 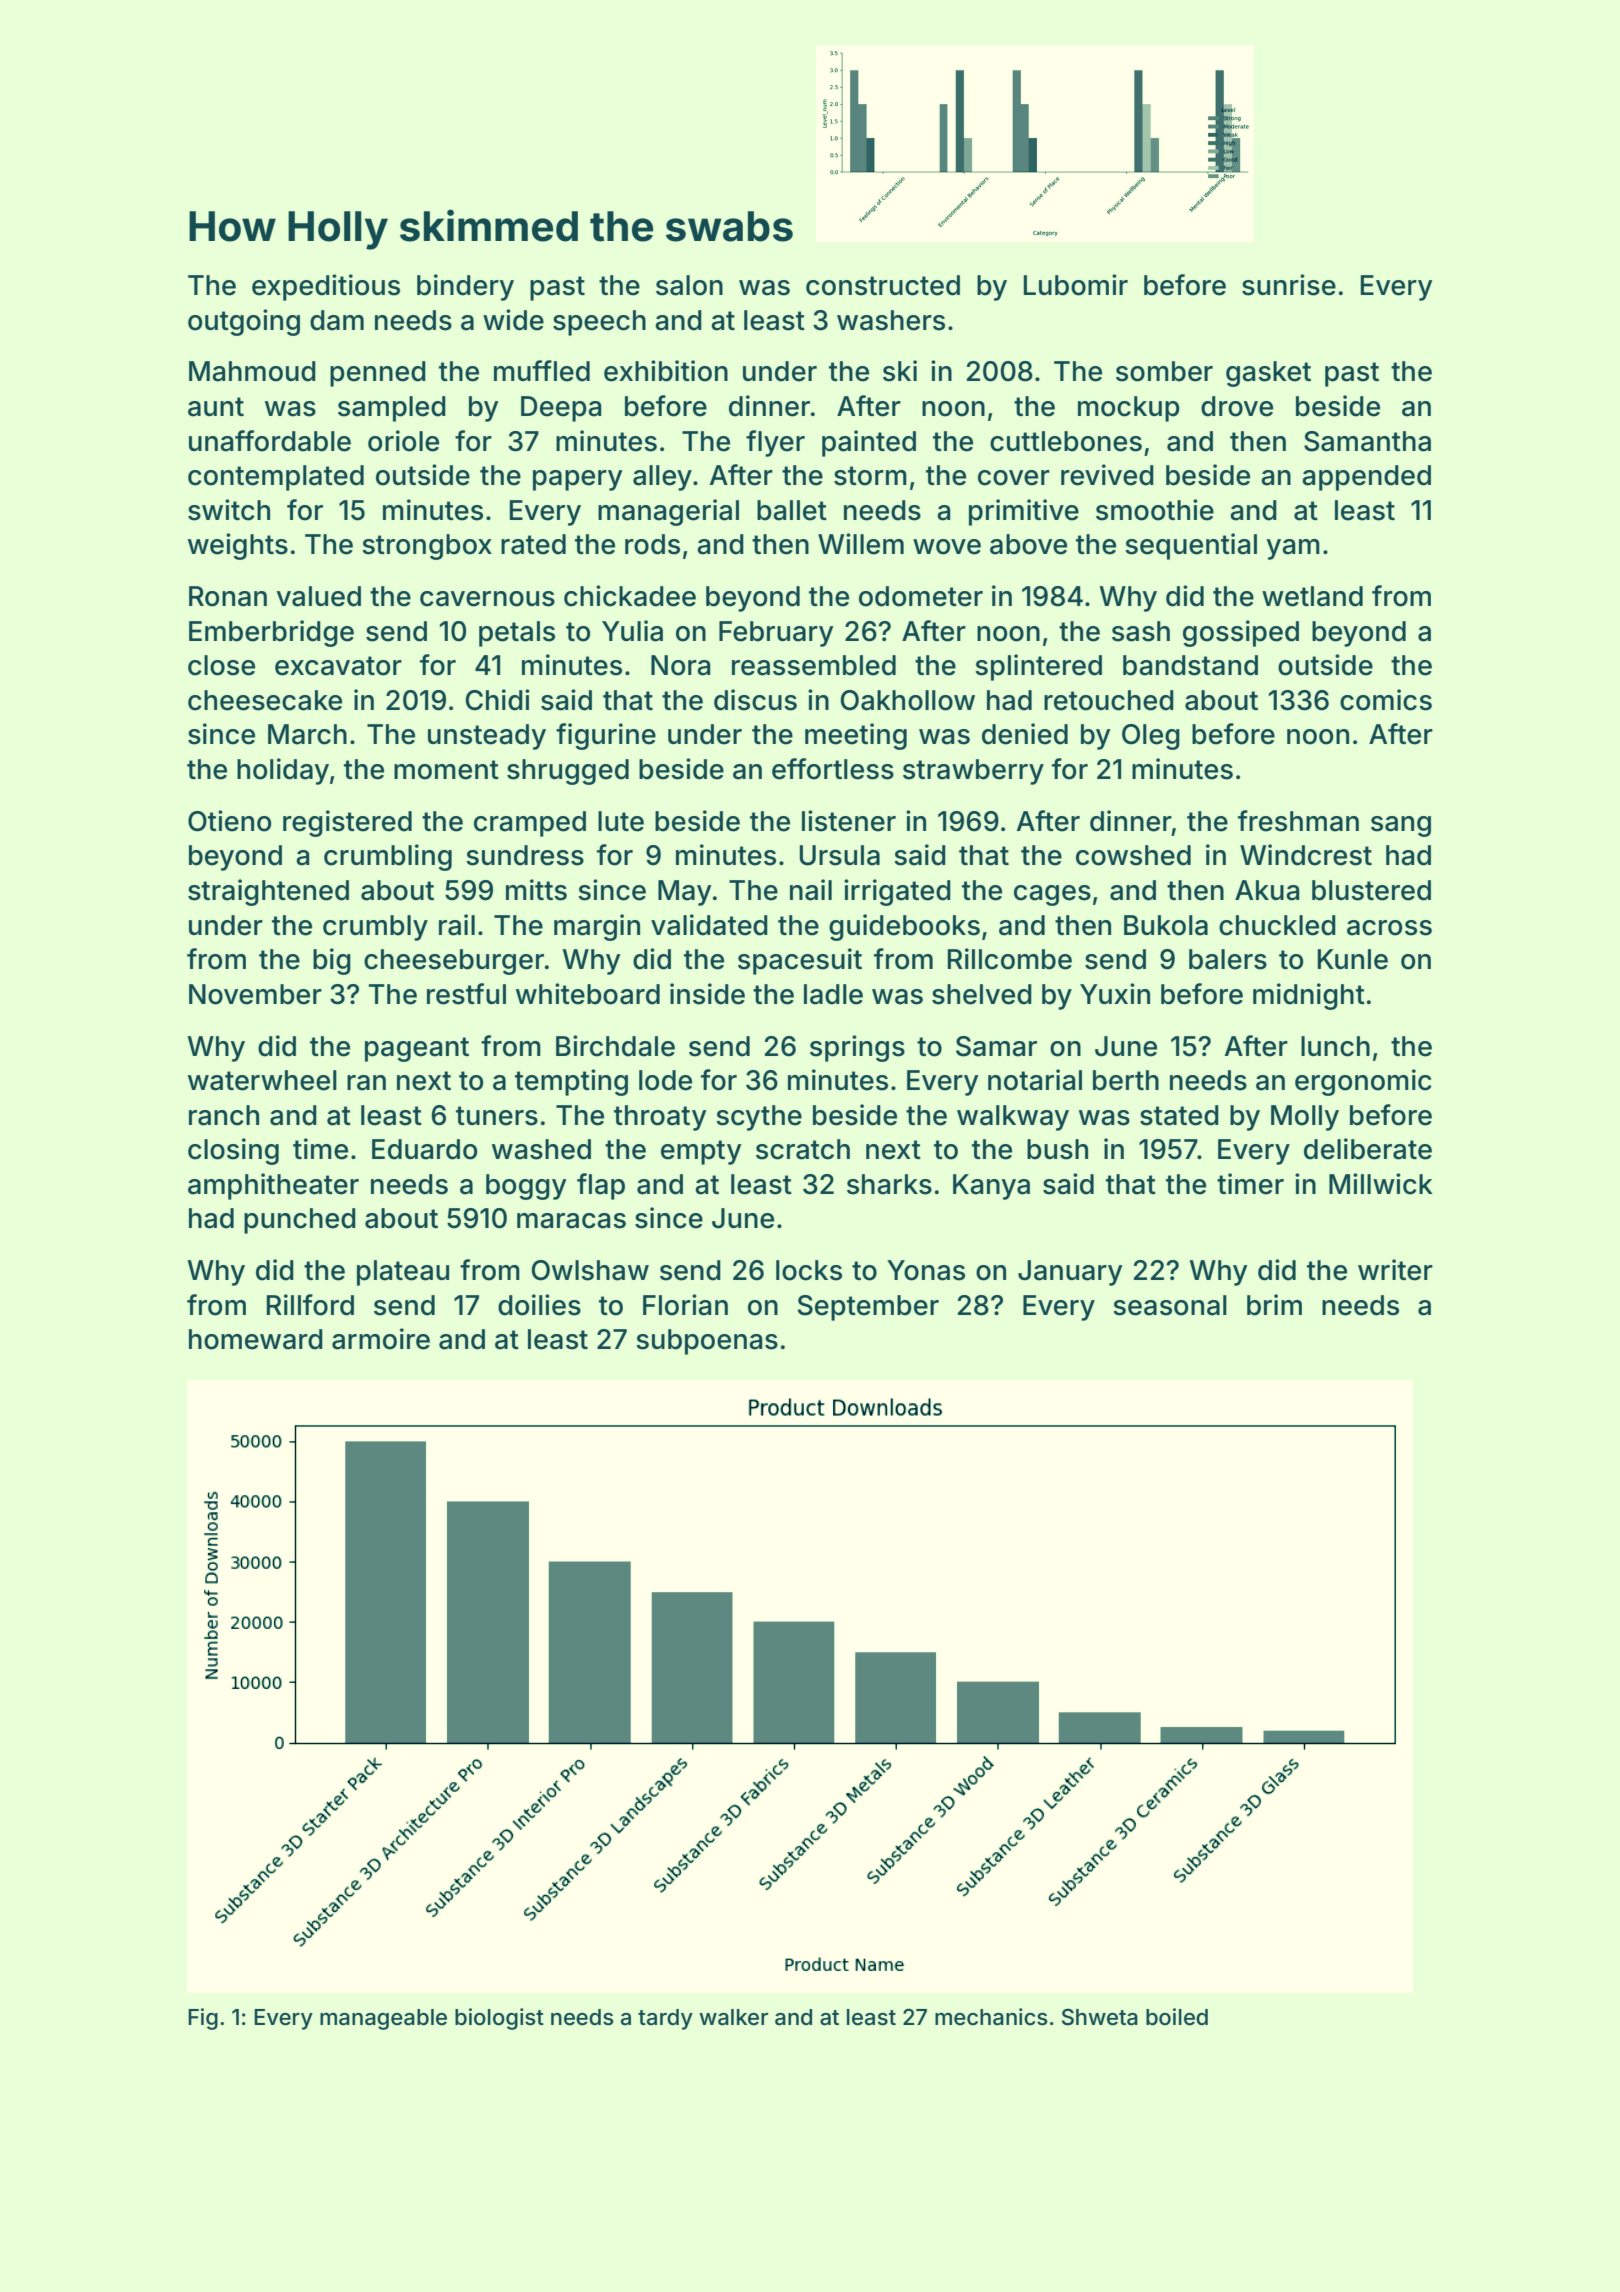 I want to click on walker, so click(x=733, y=2017).
